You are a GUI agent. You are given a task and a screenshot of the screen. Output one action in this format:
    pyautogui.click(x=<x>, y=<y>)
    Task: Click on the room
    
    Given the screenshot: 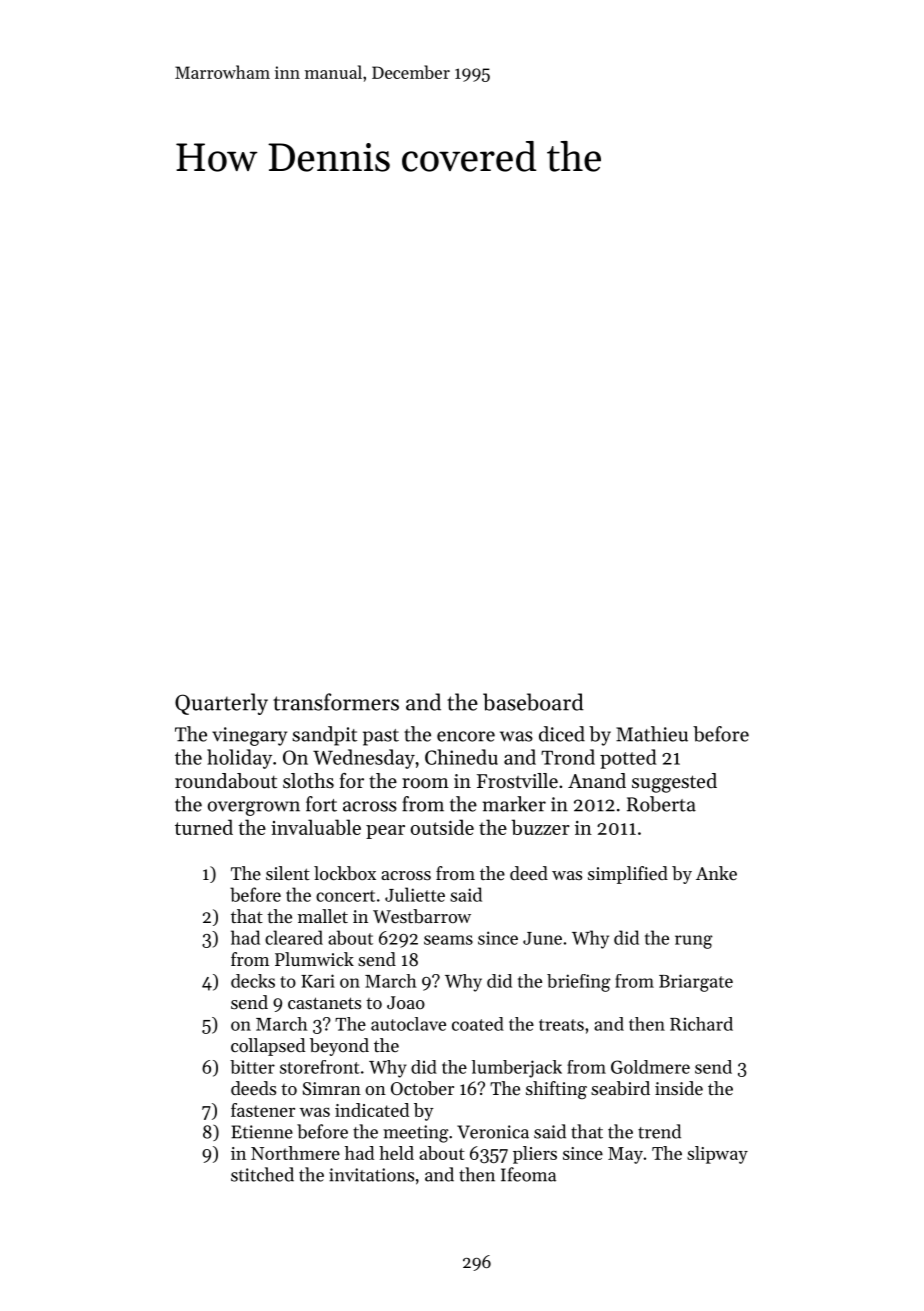 What is the action you would take?
    pyautogui.click(x=425, y=783)
